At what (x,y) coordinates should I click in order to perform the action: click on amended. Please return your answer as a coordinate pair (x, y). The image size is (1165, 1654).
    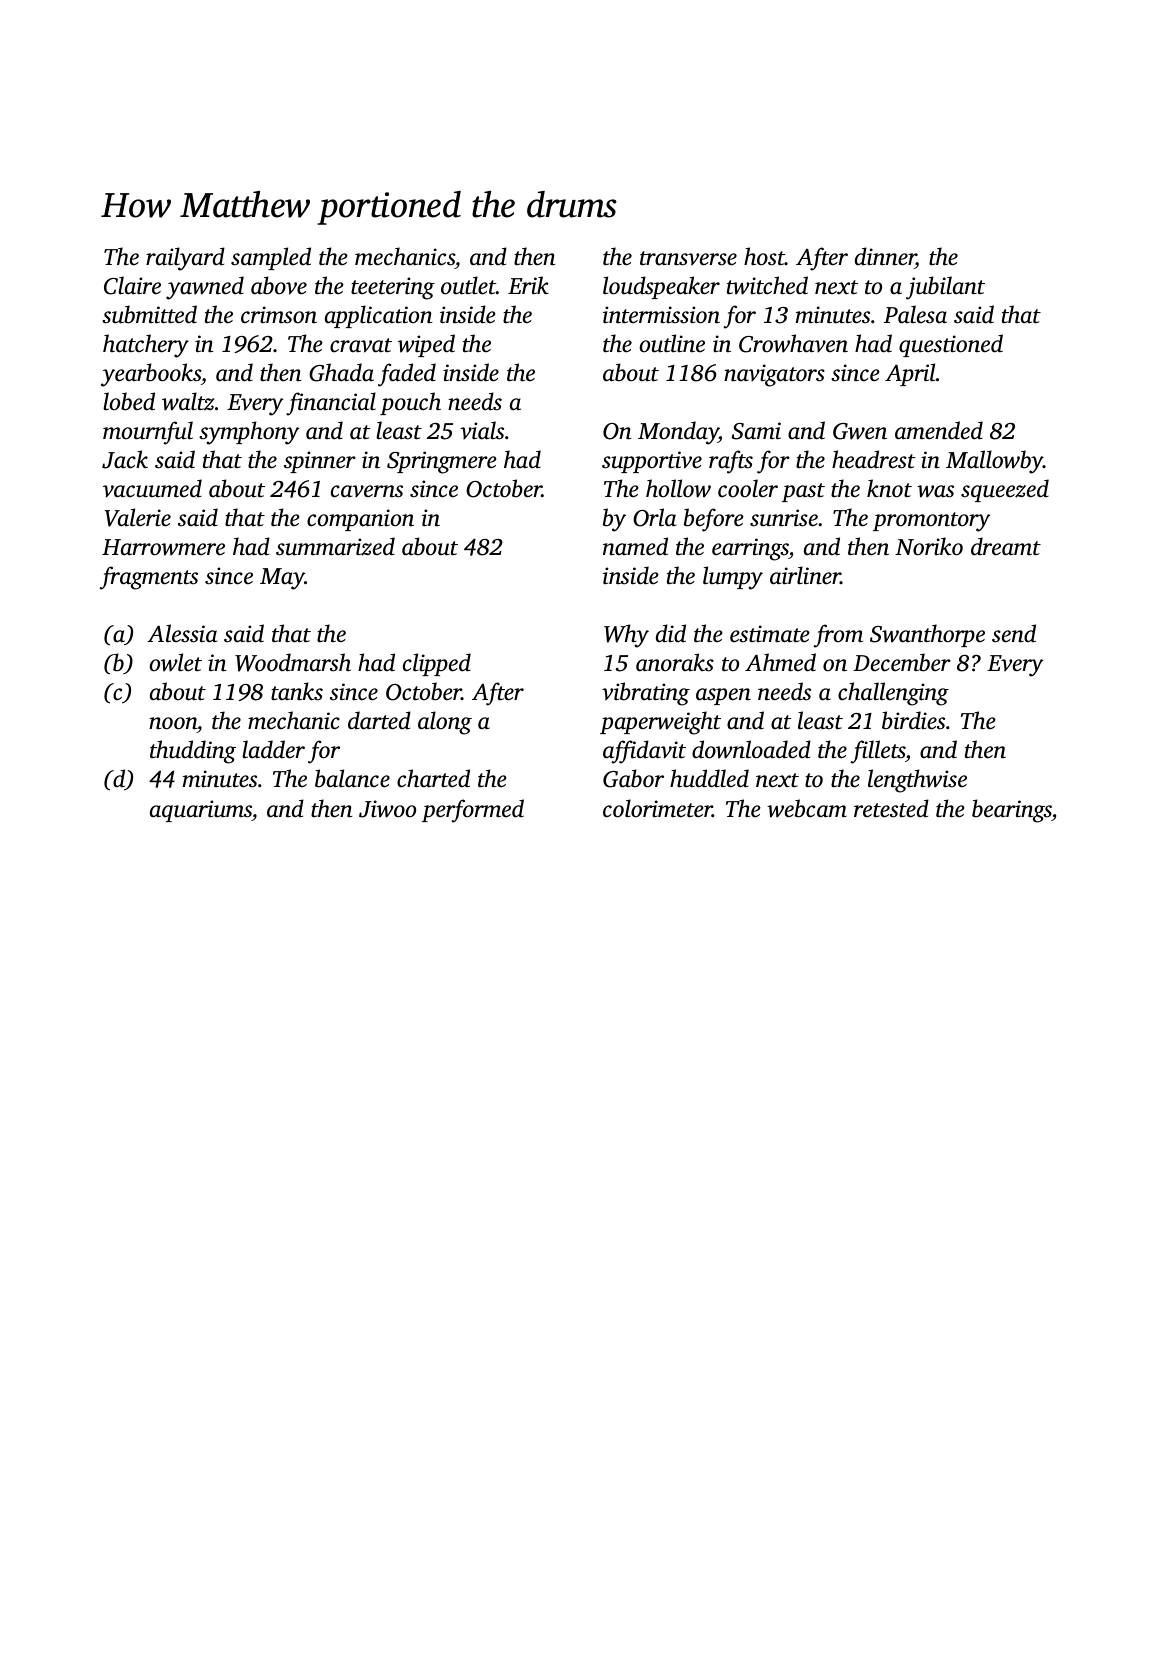
    Looking at the image, I should click on (939, 430).
